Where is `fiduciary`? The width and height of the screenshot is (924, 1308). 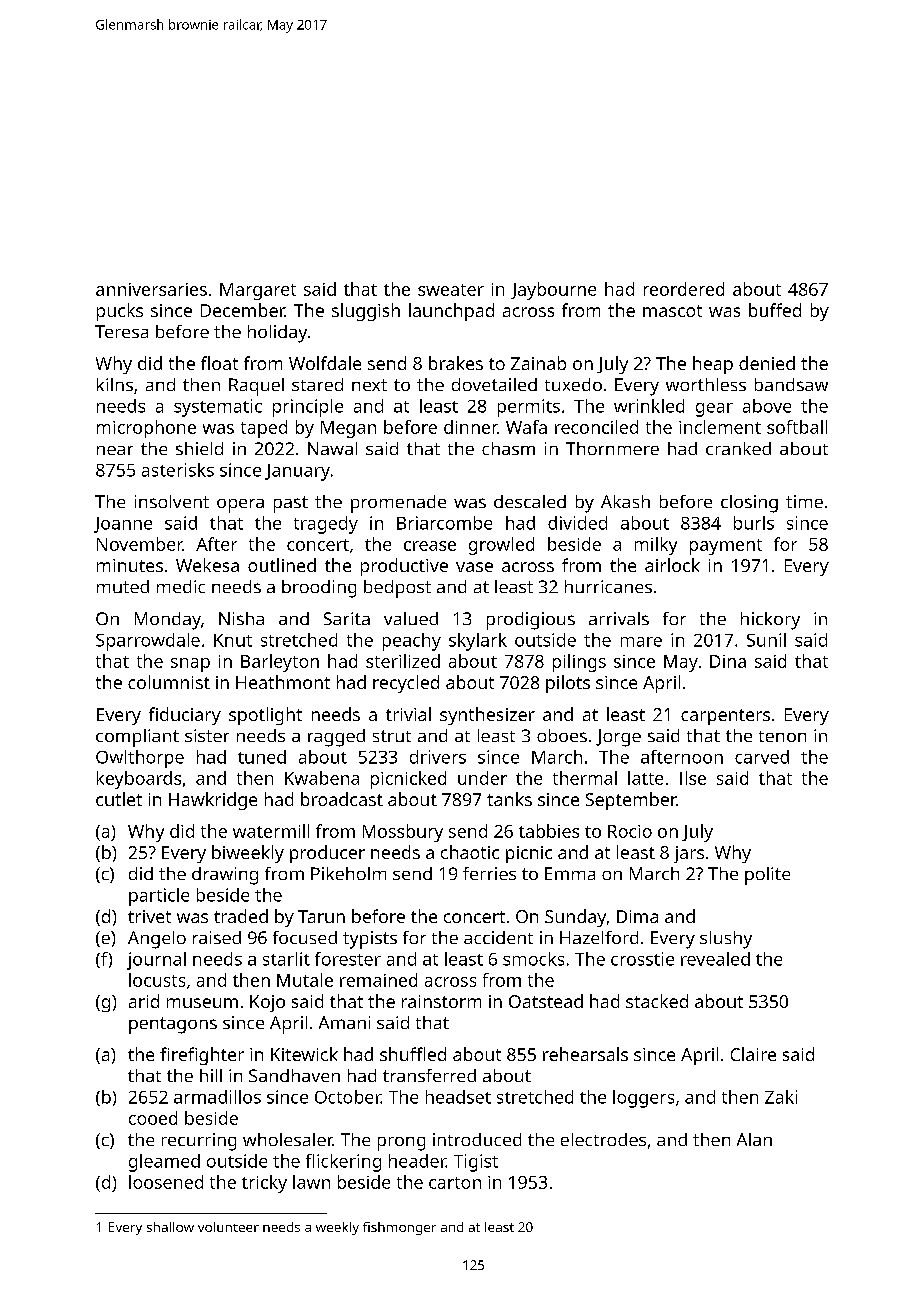
fiduciary is located at coordinates (185, 716).
